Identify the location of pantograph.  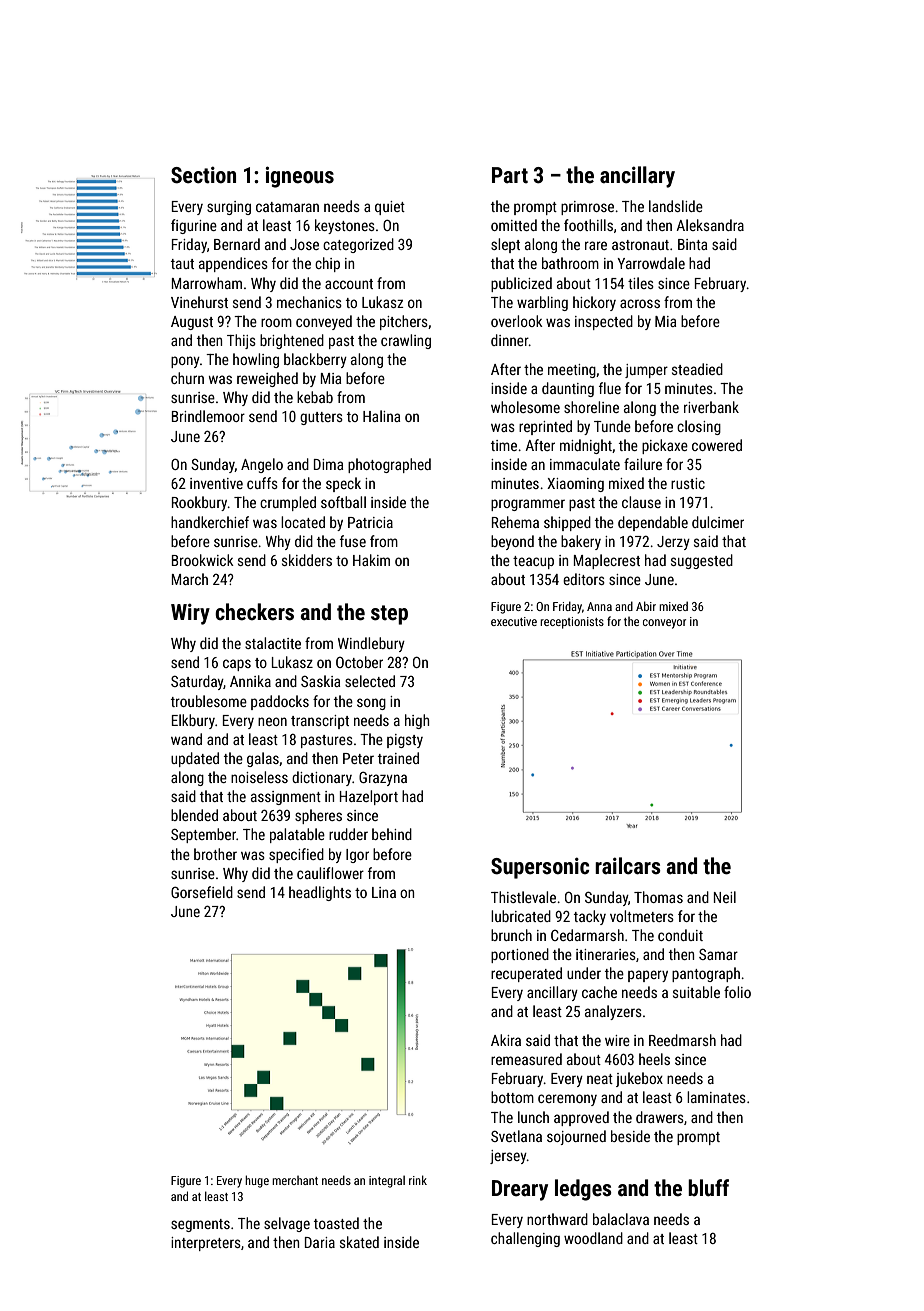
(706, 974).
